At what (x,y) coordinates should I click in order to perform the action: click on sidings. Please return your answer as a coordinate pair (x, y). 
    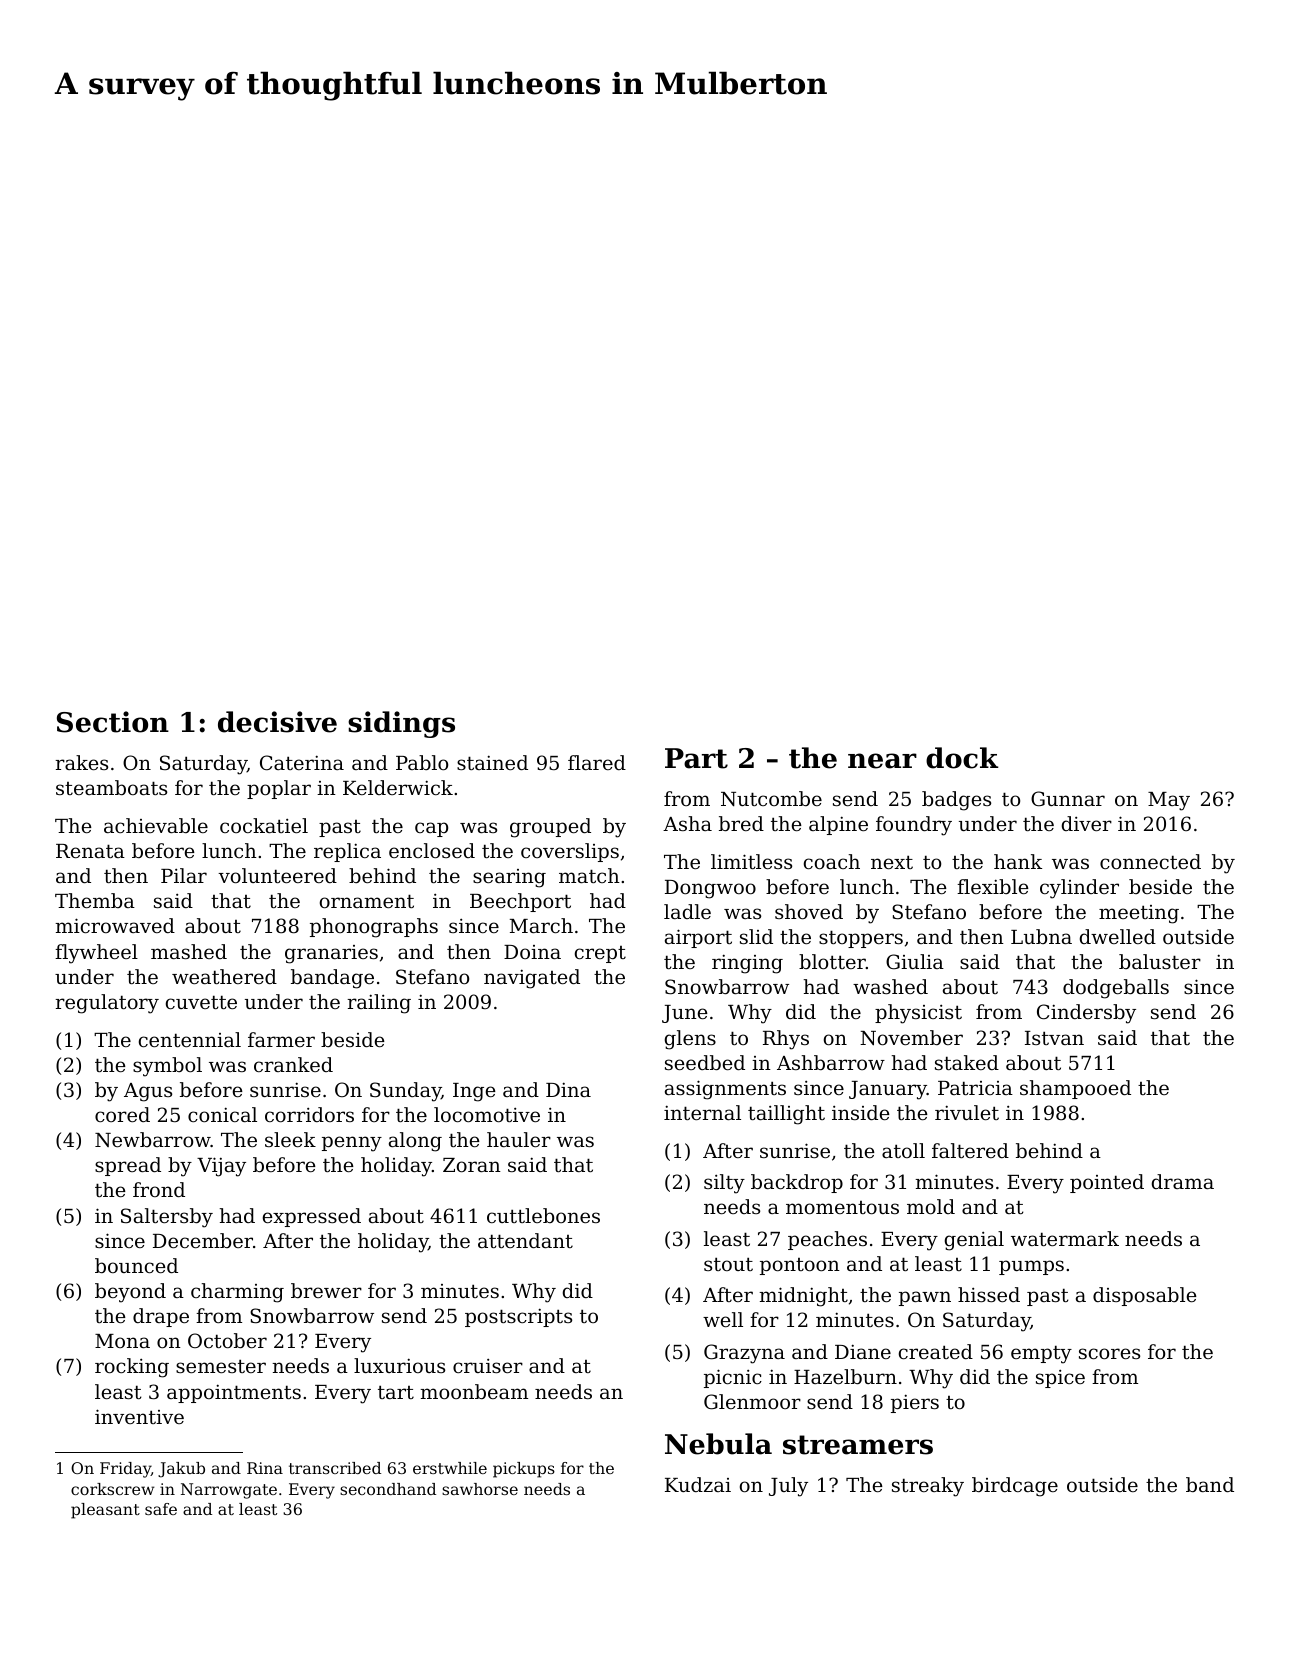
    Looking at the image, I should click on (401, 724).
